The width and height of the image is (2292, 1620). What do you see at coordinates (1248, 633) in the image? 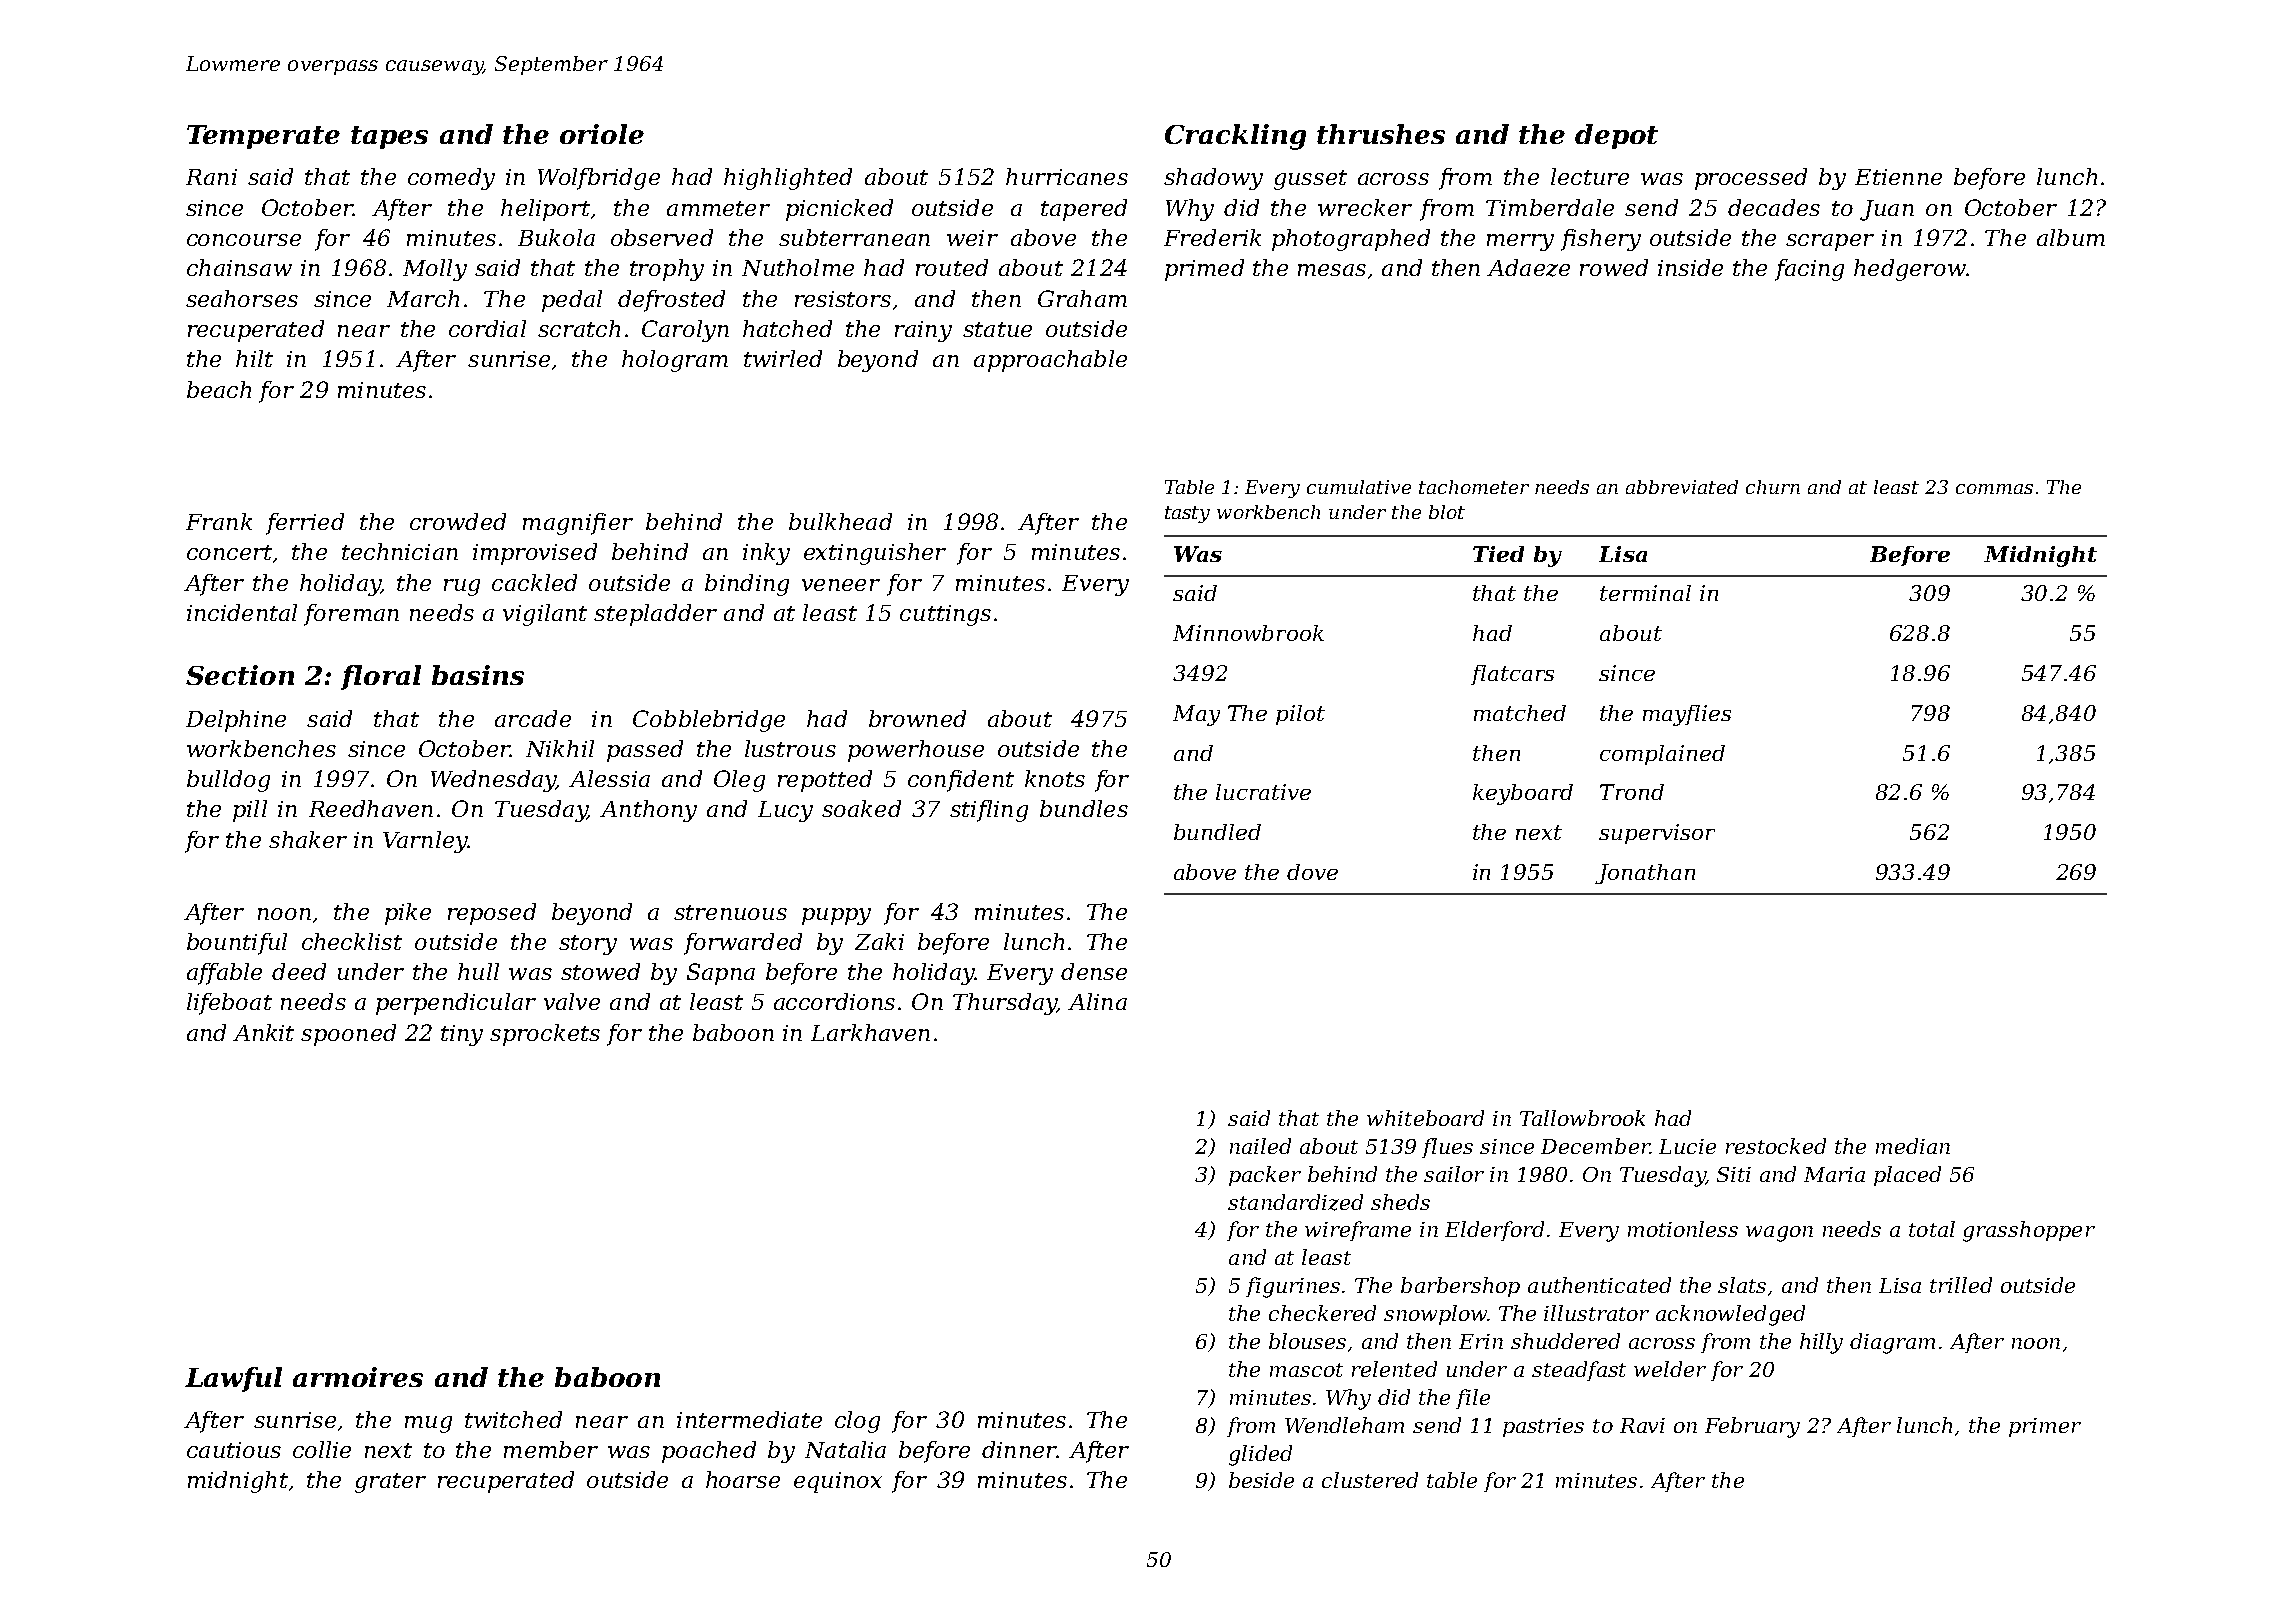
I see `Minnowbrook` at bounding box center [1248, 633].
